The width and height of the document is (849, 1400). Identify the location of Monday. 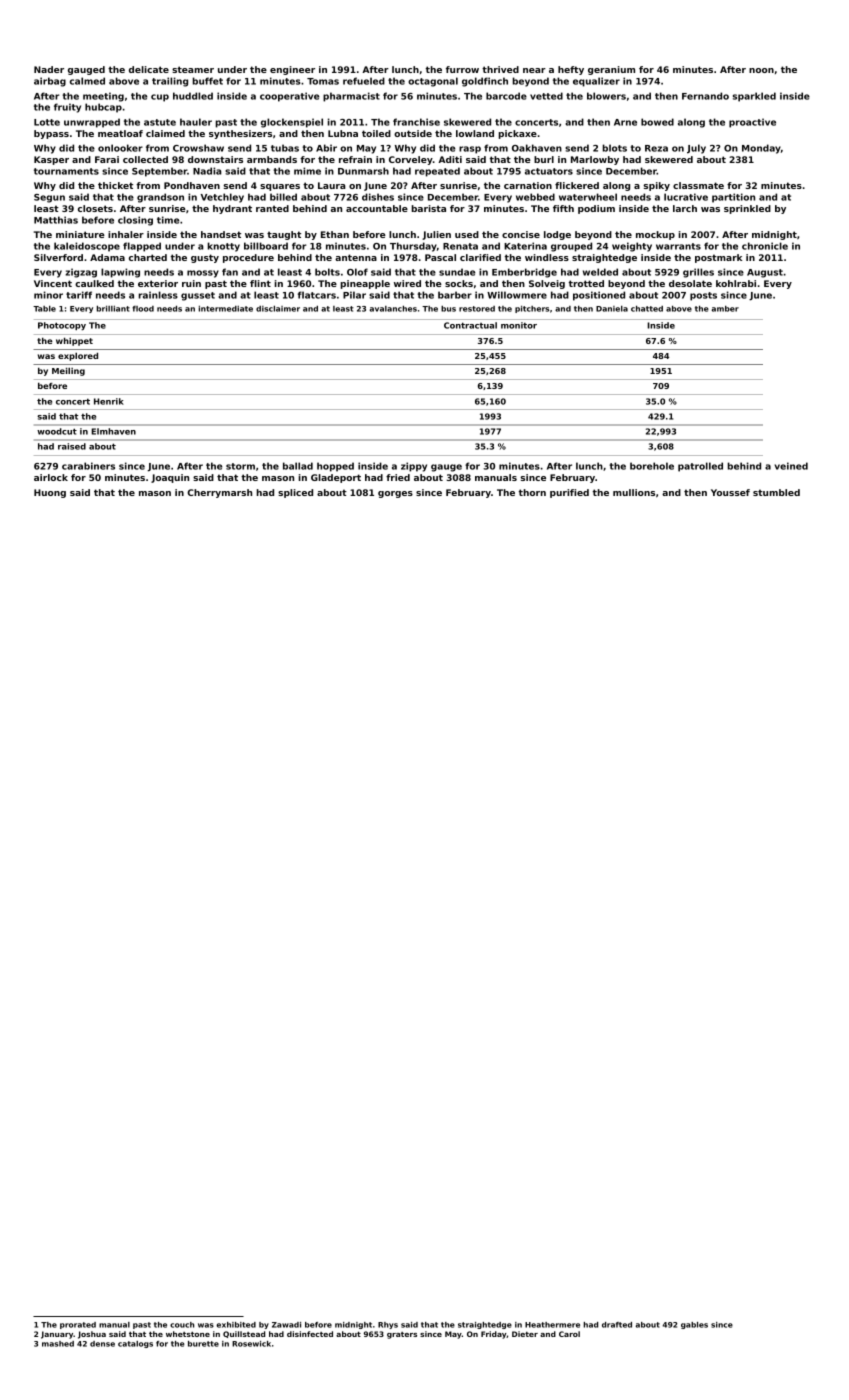
(761, 149).
